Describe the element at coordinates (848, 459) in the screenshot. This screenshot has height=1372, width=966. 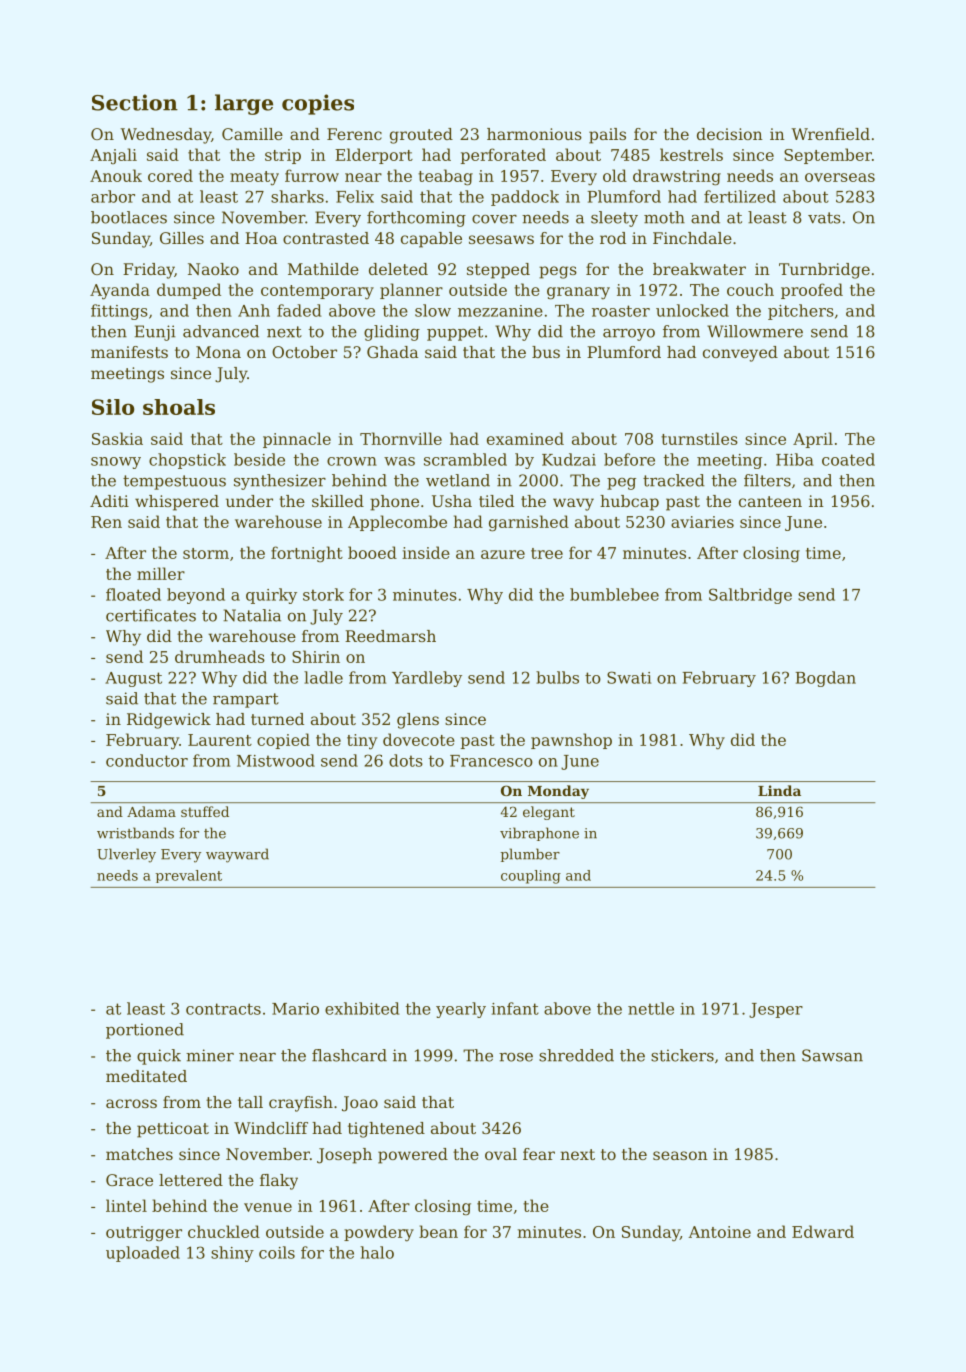
I see `coated` at that location.
